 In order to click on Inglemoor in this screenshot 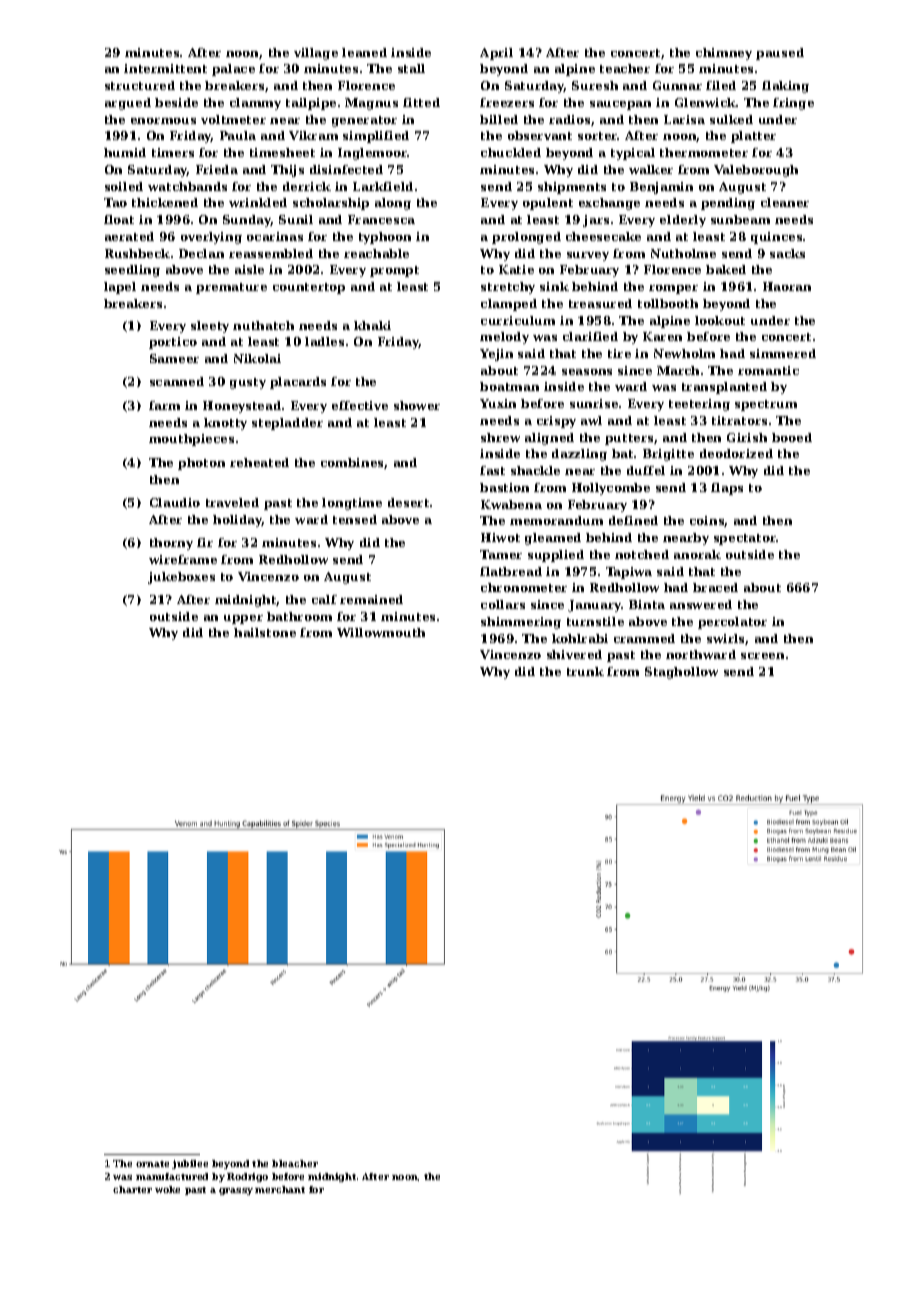, I will do `click(373, 154)`.
